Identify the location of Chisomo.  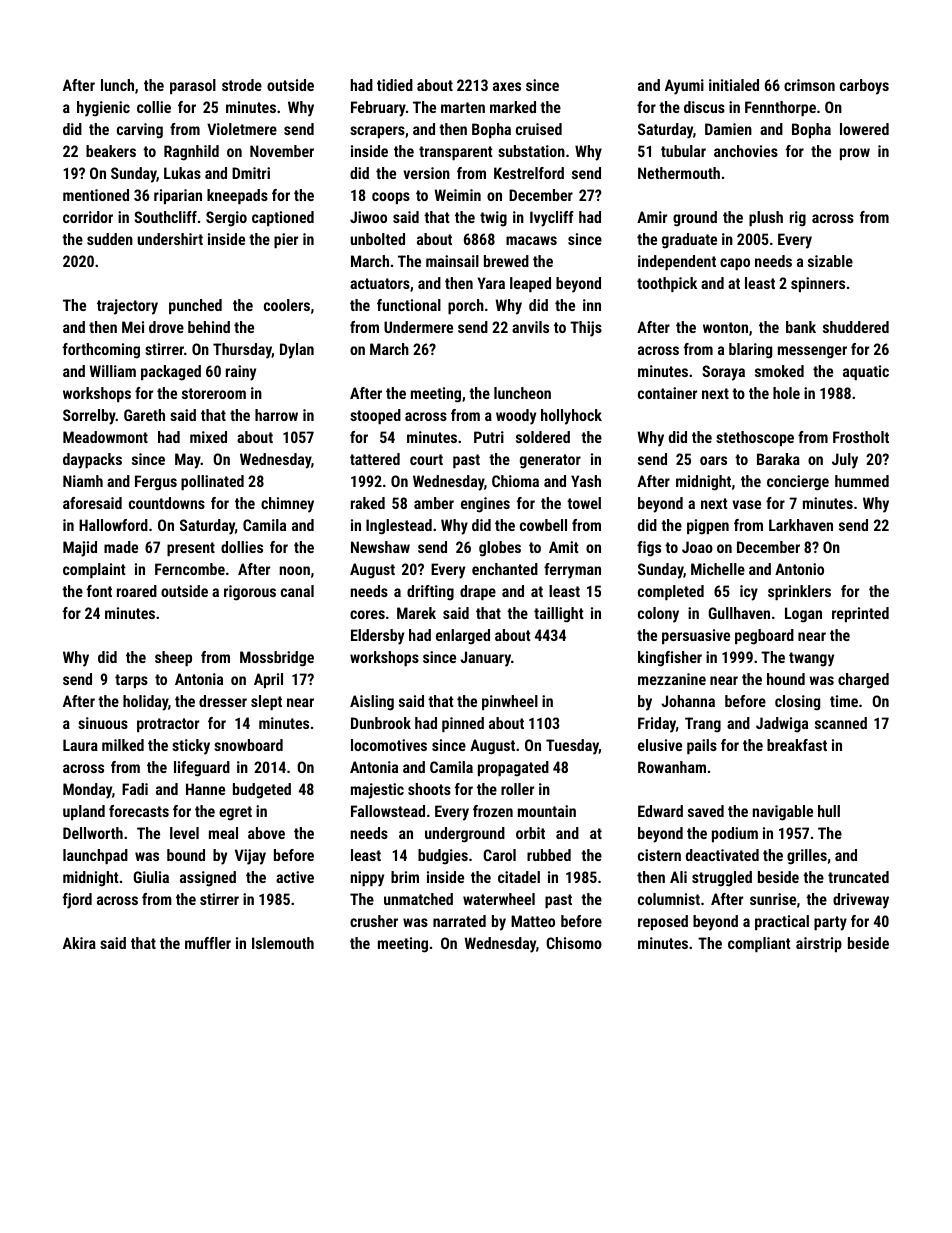
(574, 943).
